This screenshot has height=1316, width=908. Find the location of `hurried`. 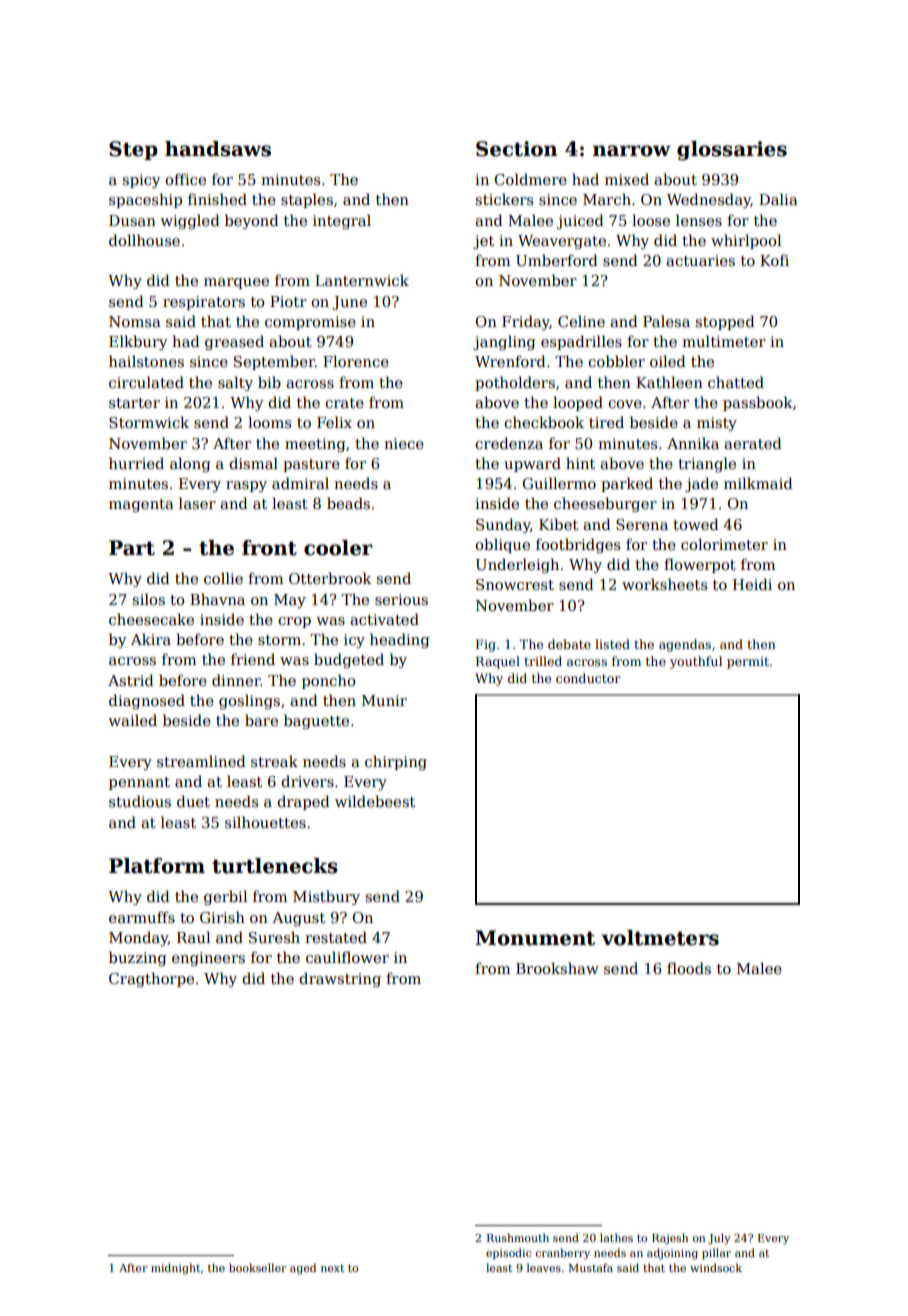

hurried is located at coordinates (136, 463).
